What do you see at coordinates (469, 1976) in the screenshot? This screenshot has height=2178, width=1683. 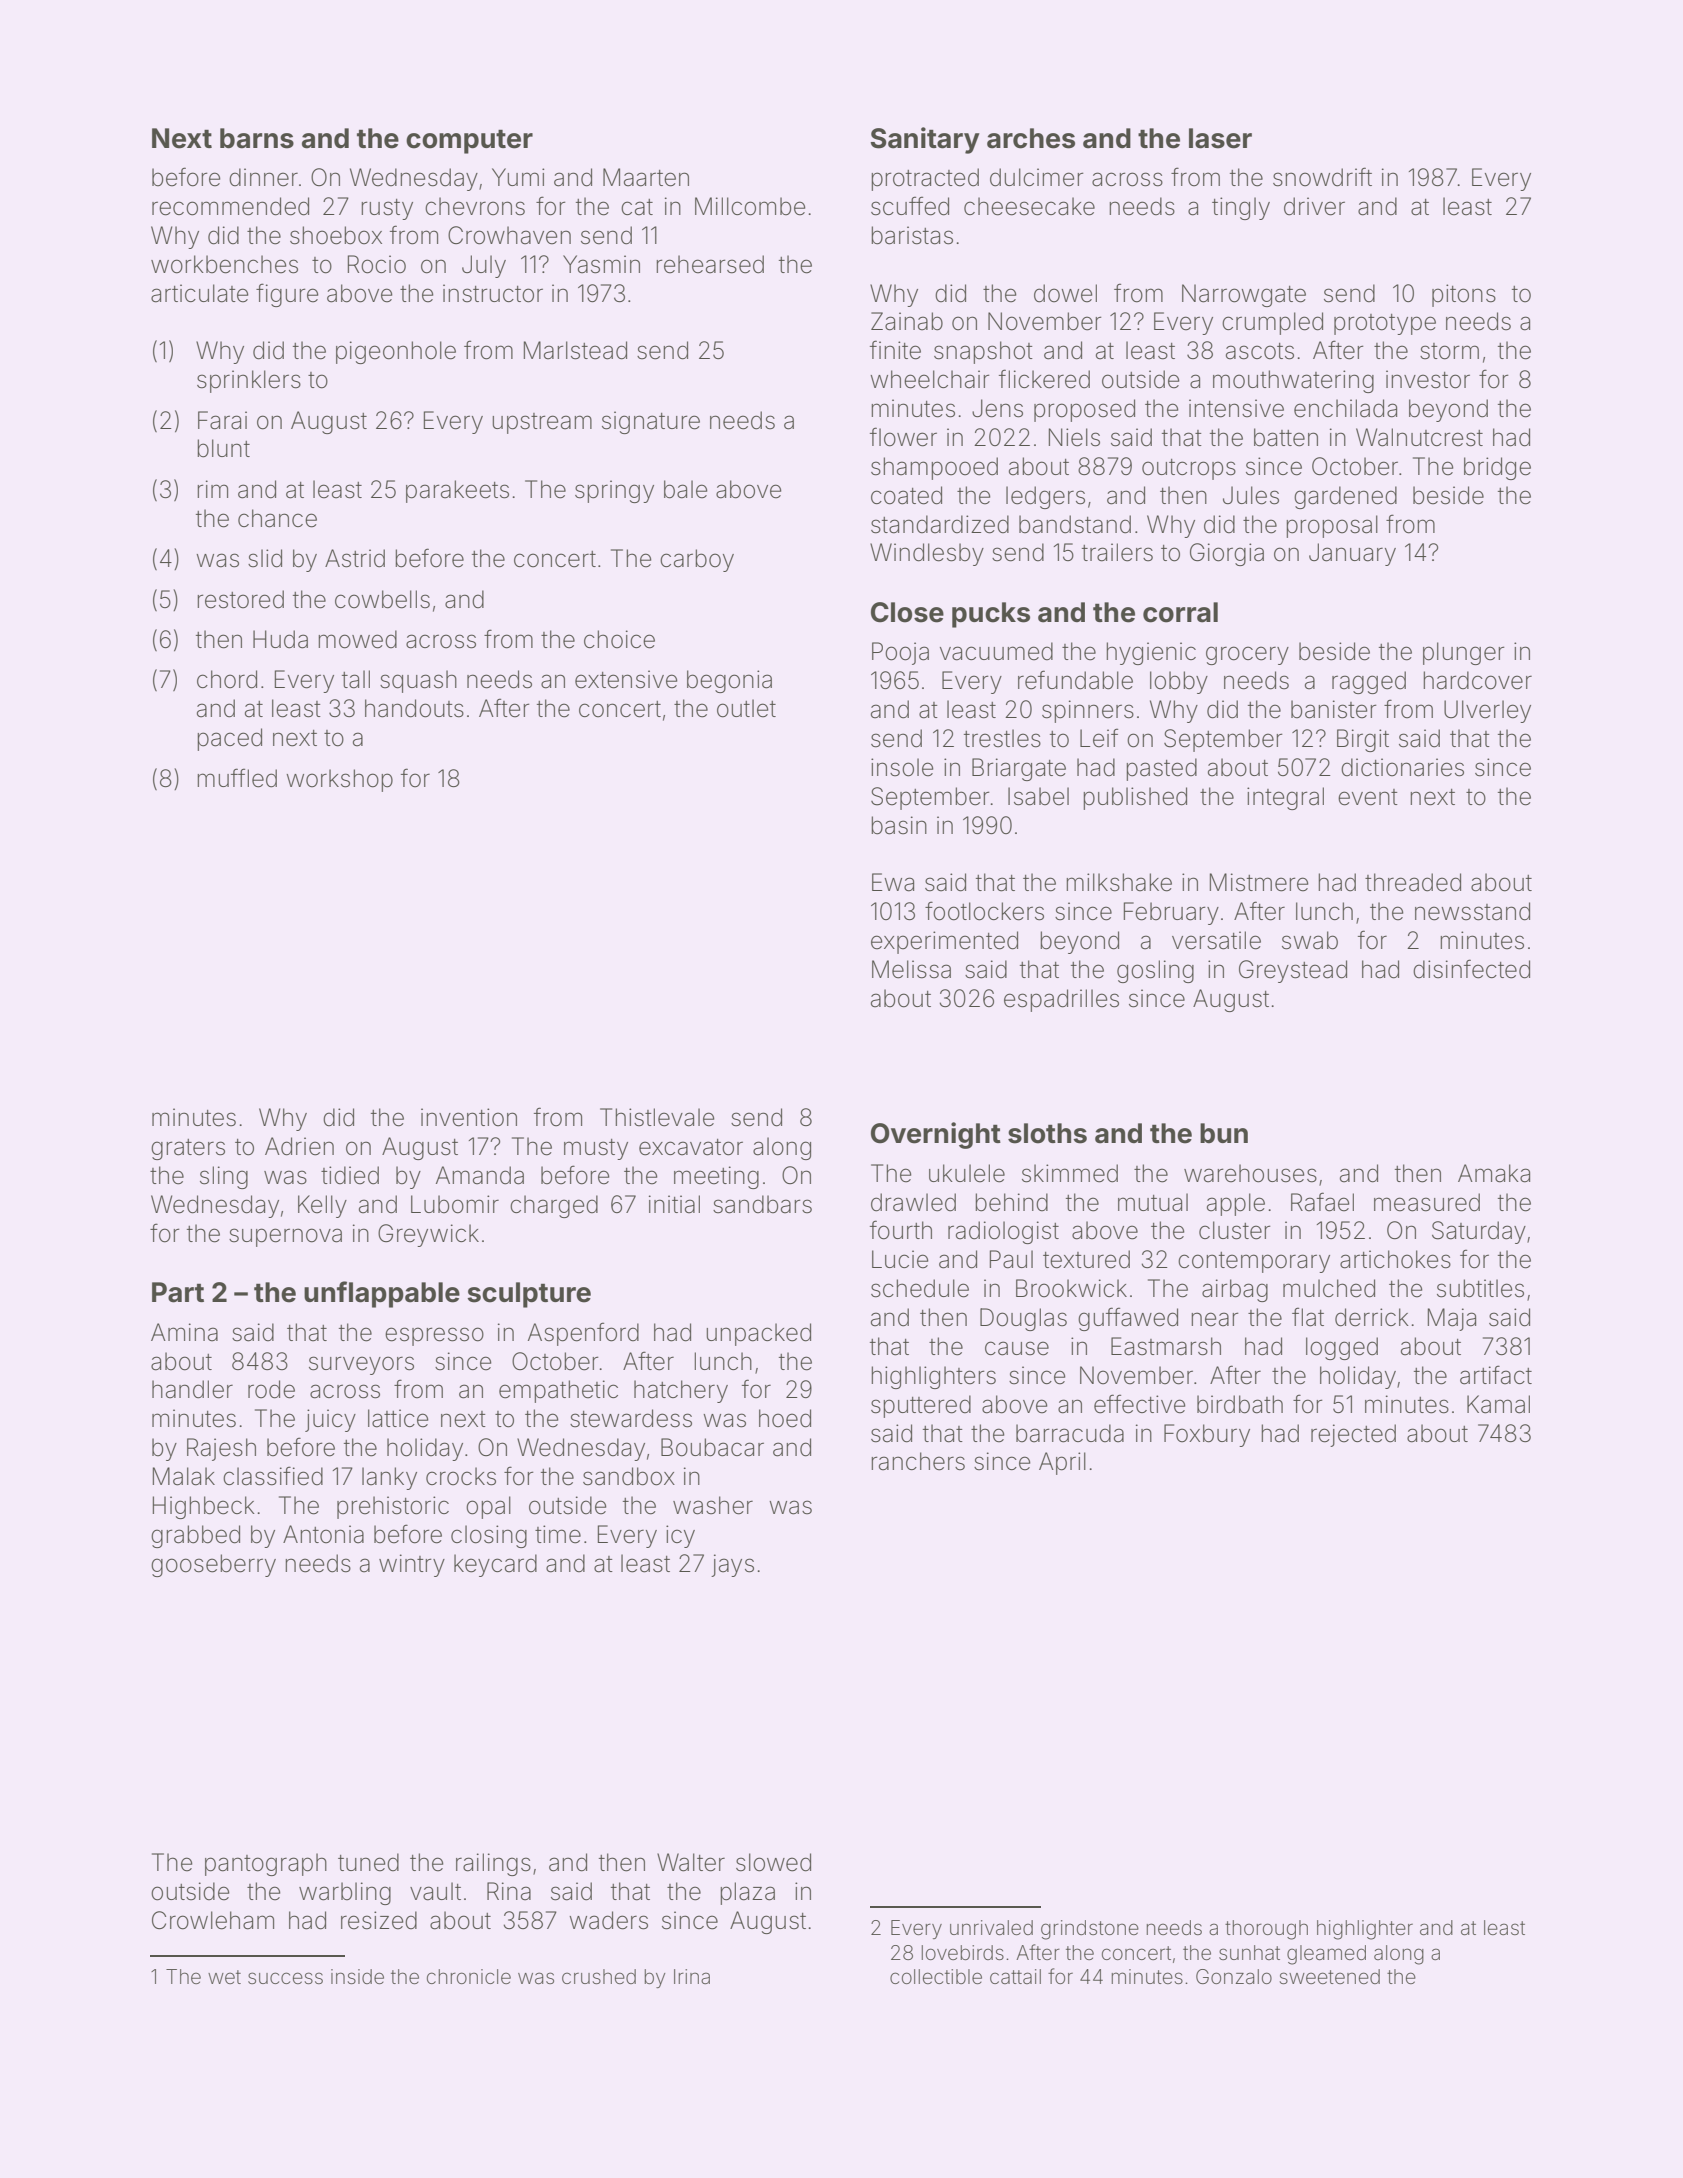 I see `chronicle` at bounding box center [469, 1976].
